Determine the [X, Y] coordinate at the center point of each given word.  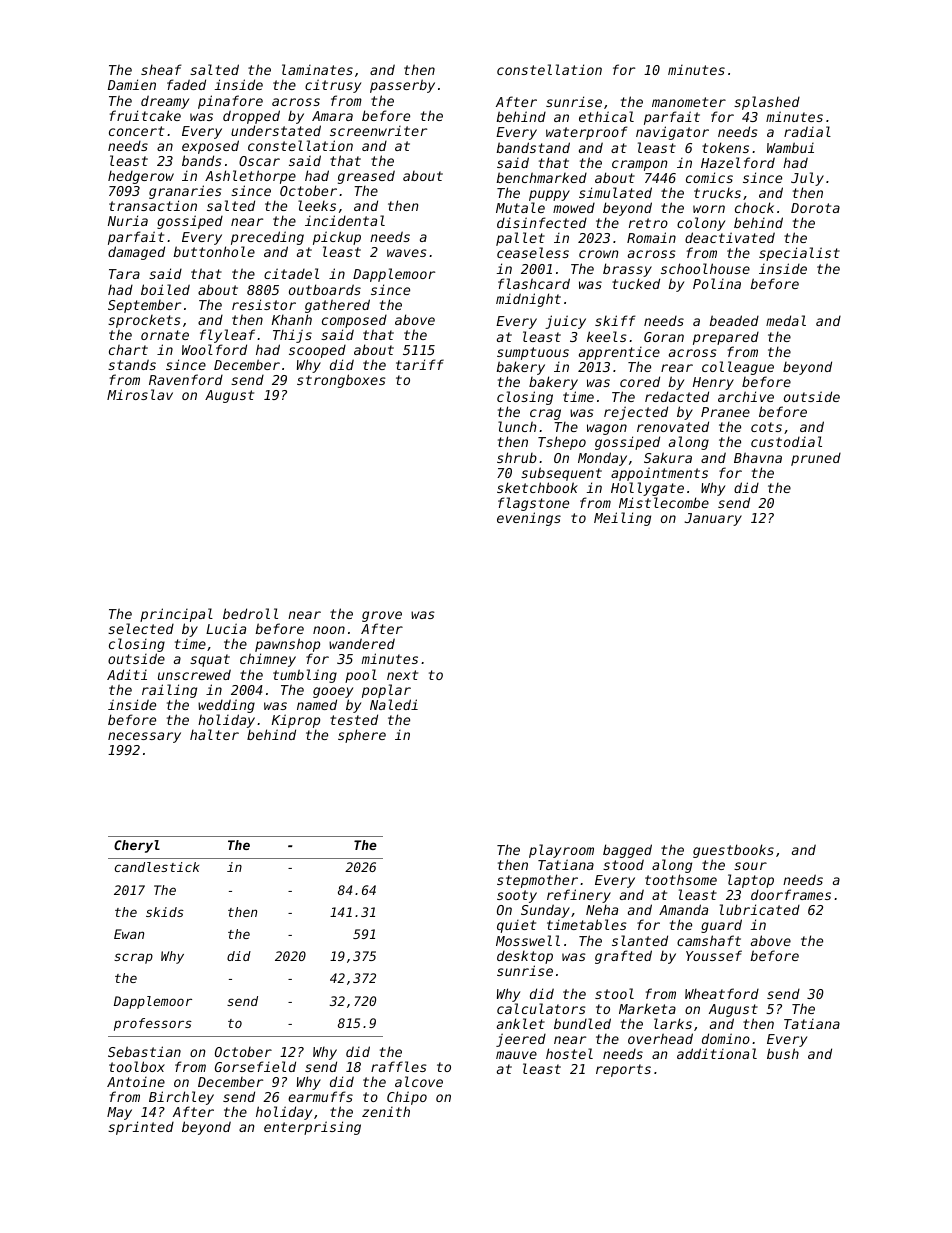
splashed [767, 104]
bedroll [250, 613]
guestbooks [733, 851]
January [713, 519]
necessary [144, 737]
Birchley [181, 1098]
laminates [317, 69]
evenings [529, 519]
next [402, 675]
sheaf [161, 69]
